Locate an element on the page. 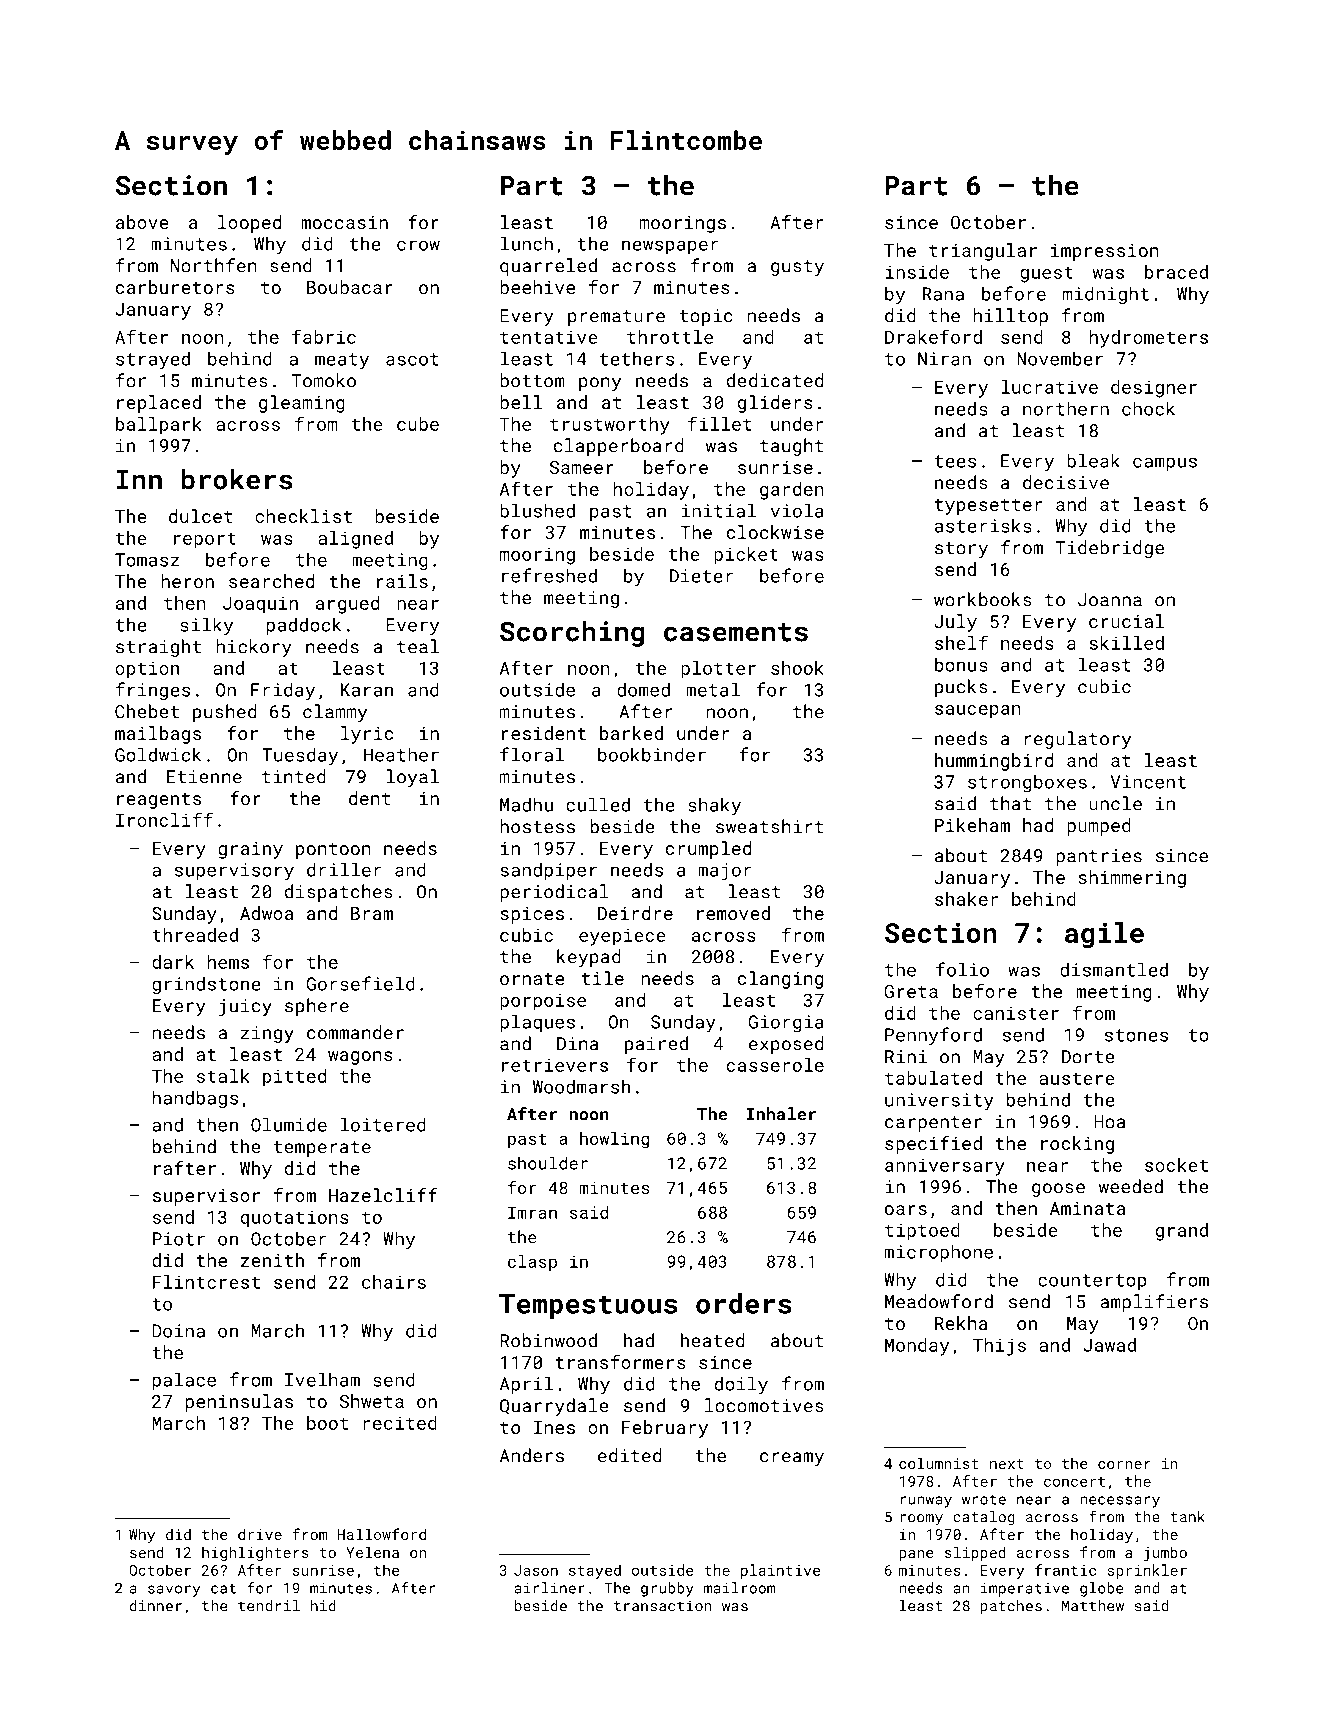  shelf is located at coordinates (961, 642).
